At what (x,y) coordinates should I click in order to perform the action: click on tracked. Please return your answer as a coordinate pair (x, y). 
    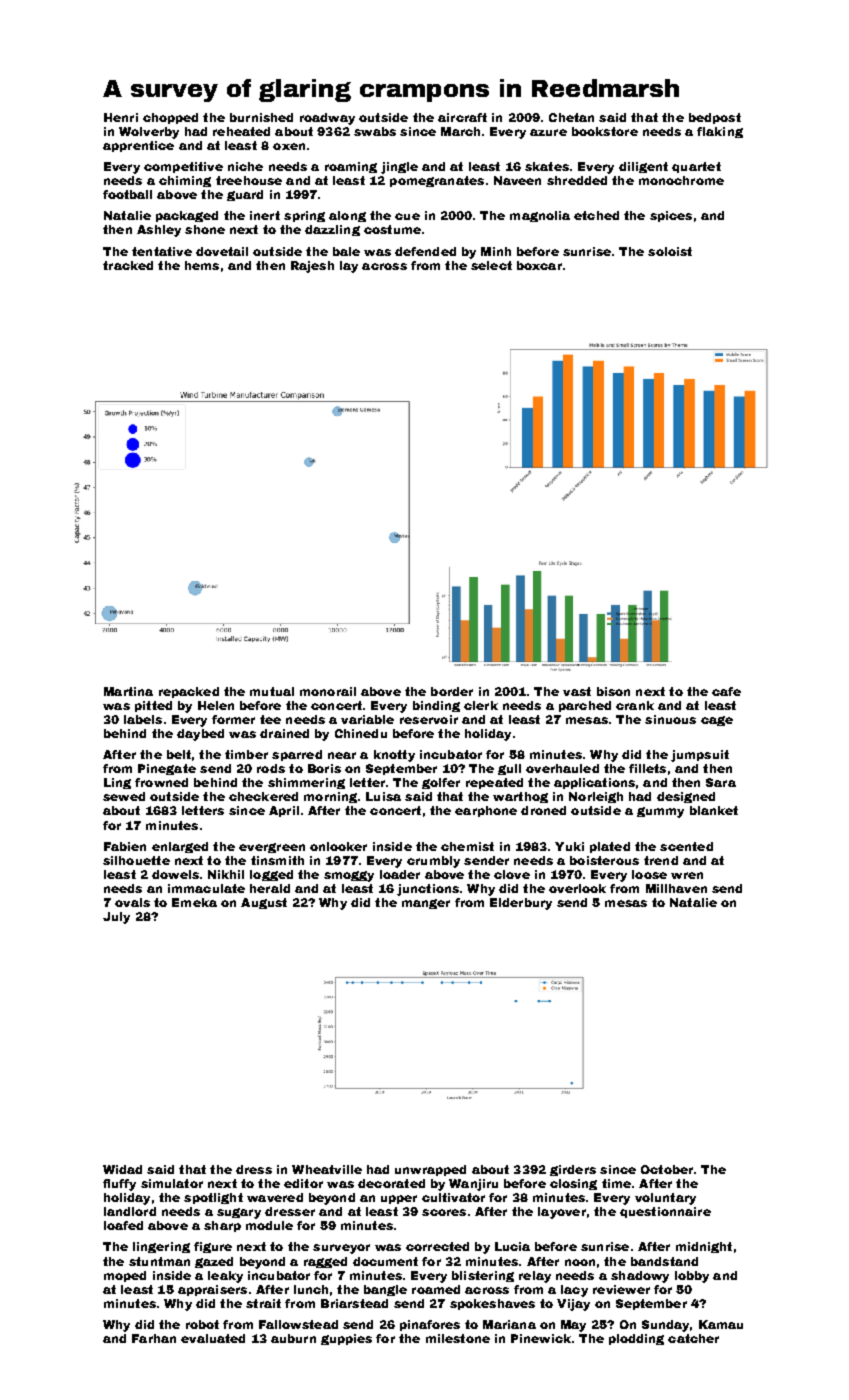
    Looking at the image, I should click on (128, 265).
